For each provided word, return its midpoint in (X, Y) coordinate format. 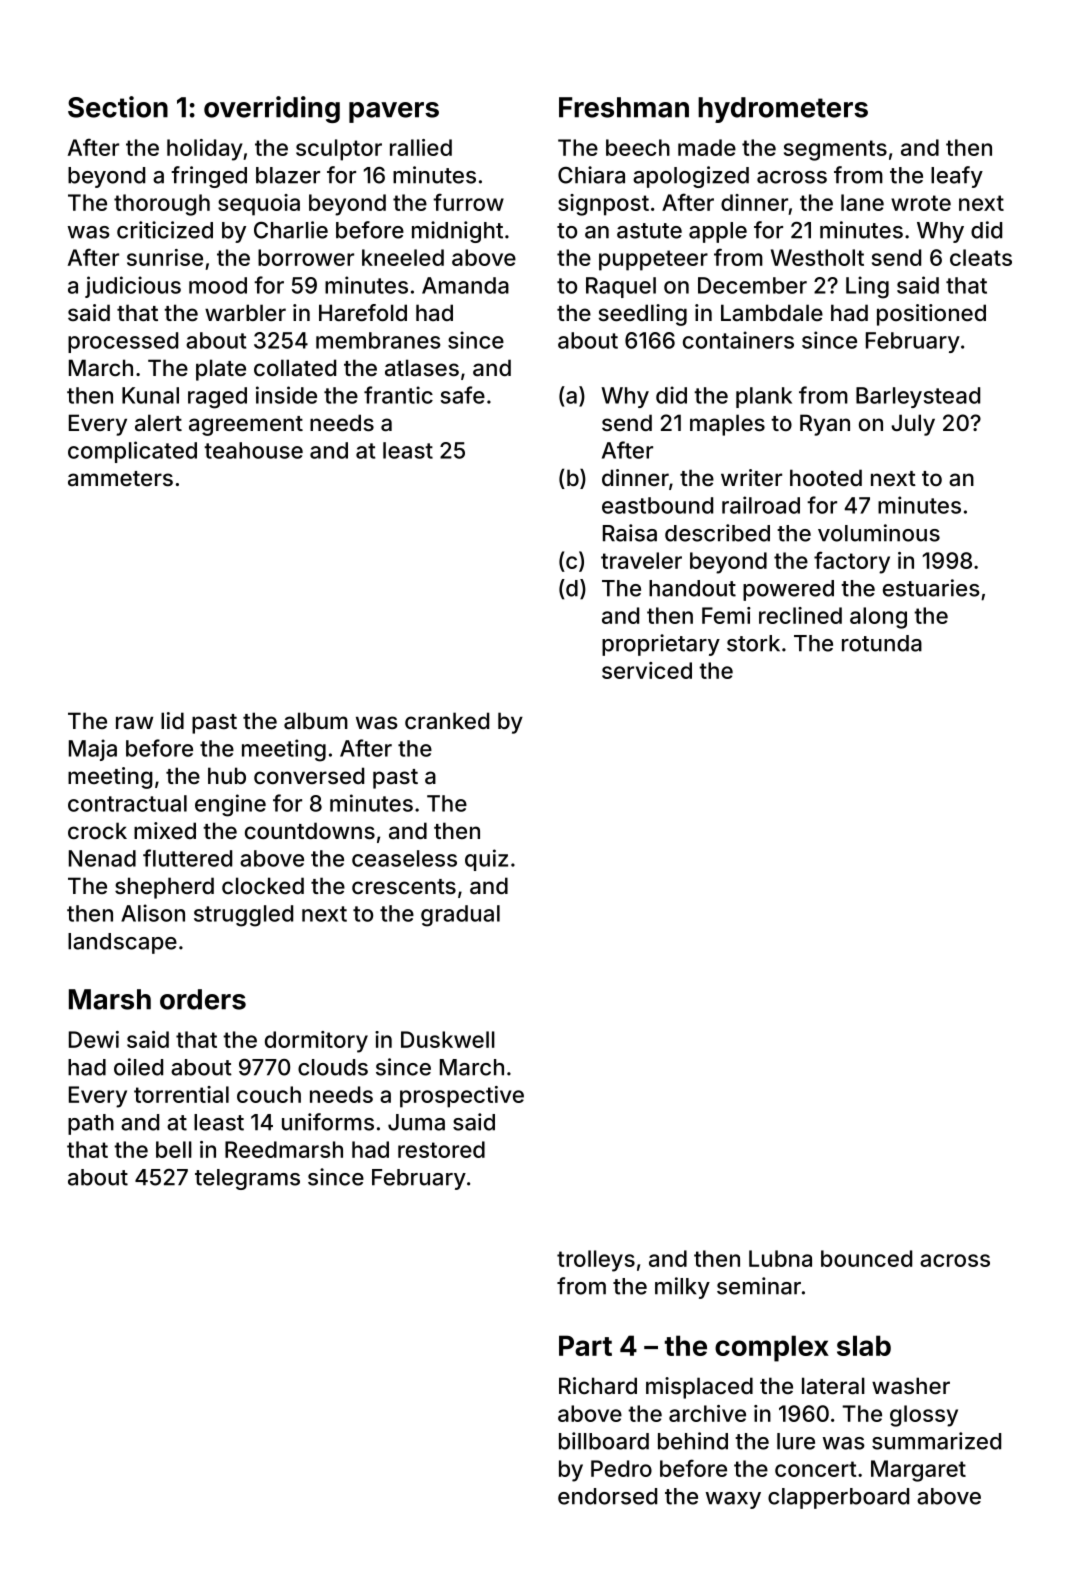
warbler (245, 313)
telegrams (247, 1179)
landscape (122, 943)
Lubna (780, 1258)
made (707, 147)
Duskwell (448, 1039)
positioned (931, 315)
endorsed (607, 1496)
